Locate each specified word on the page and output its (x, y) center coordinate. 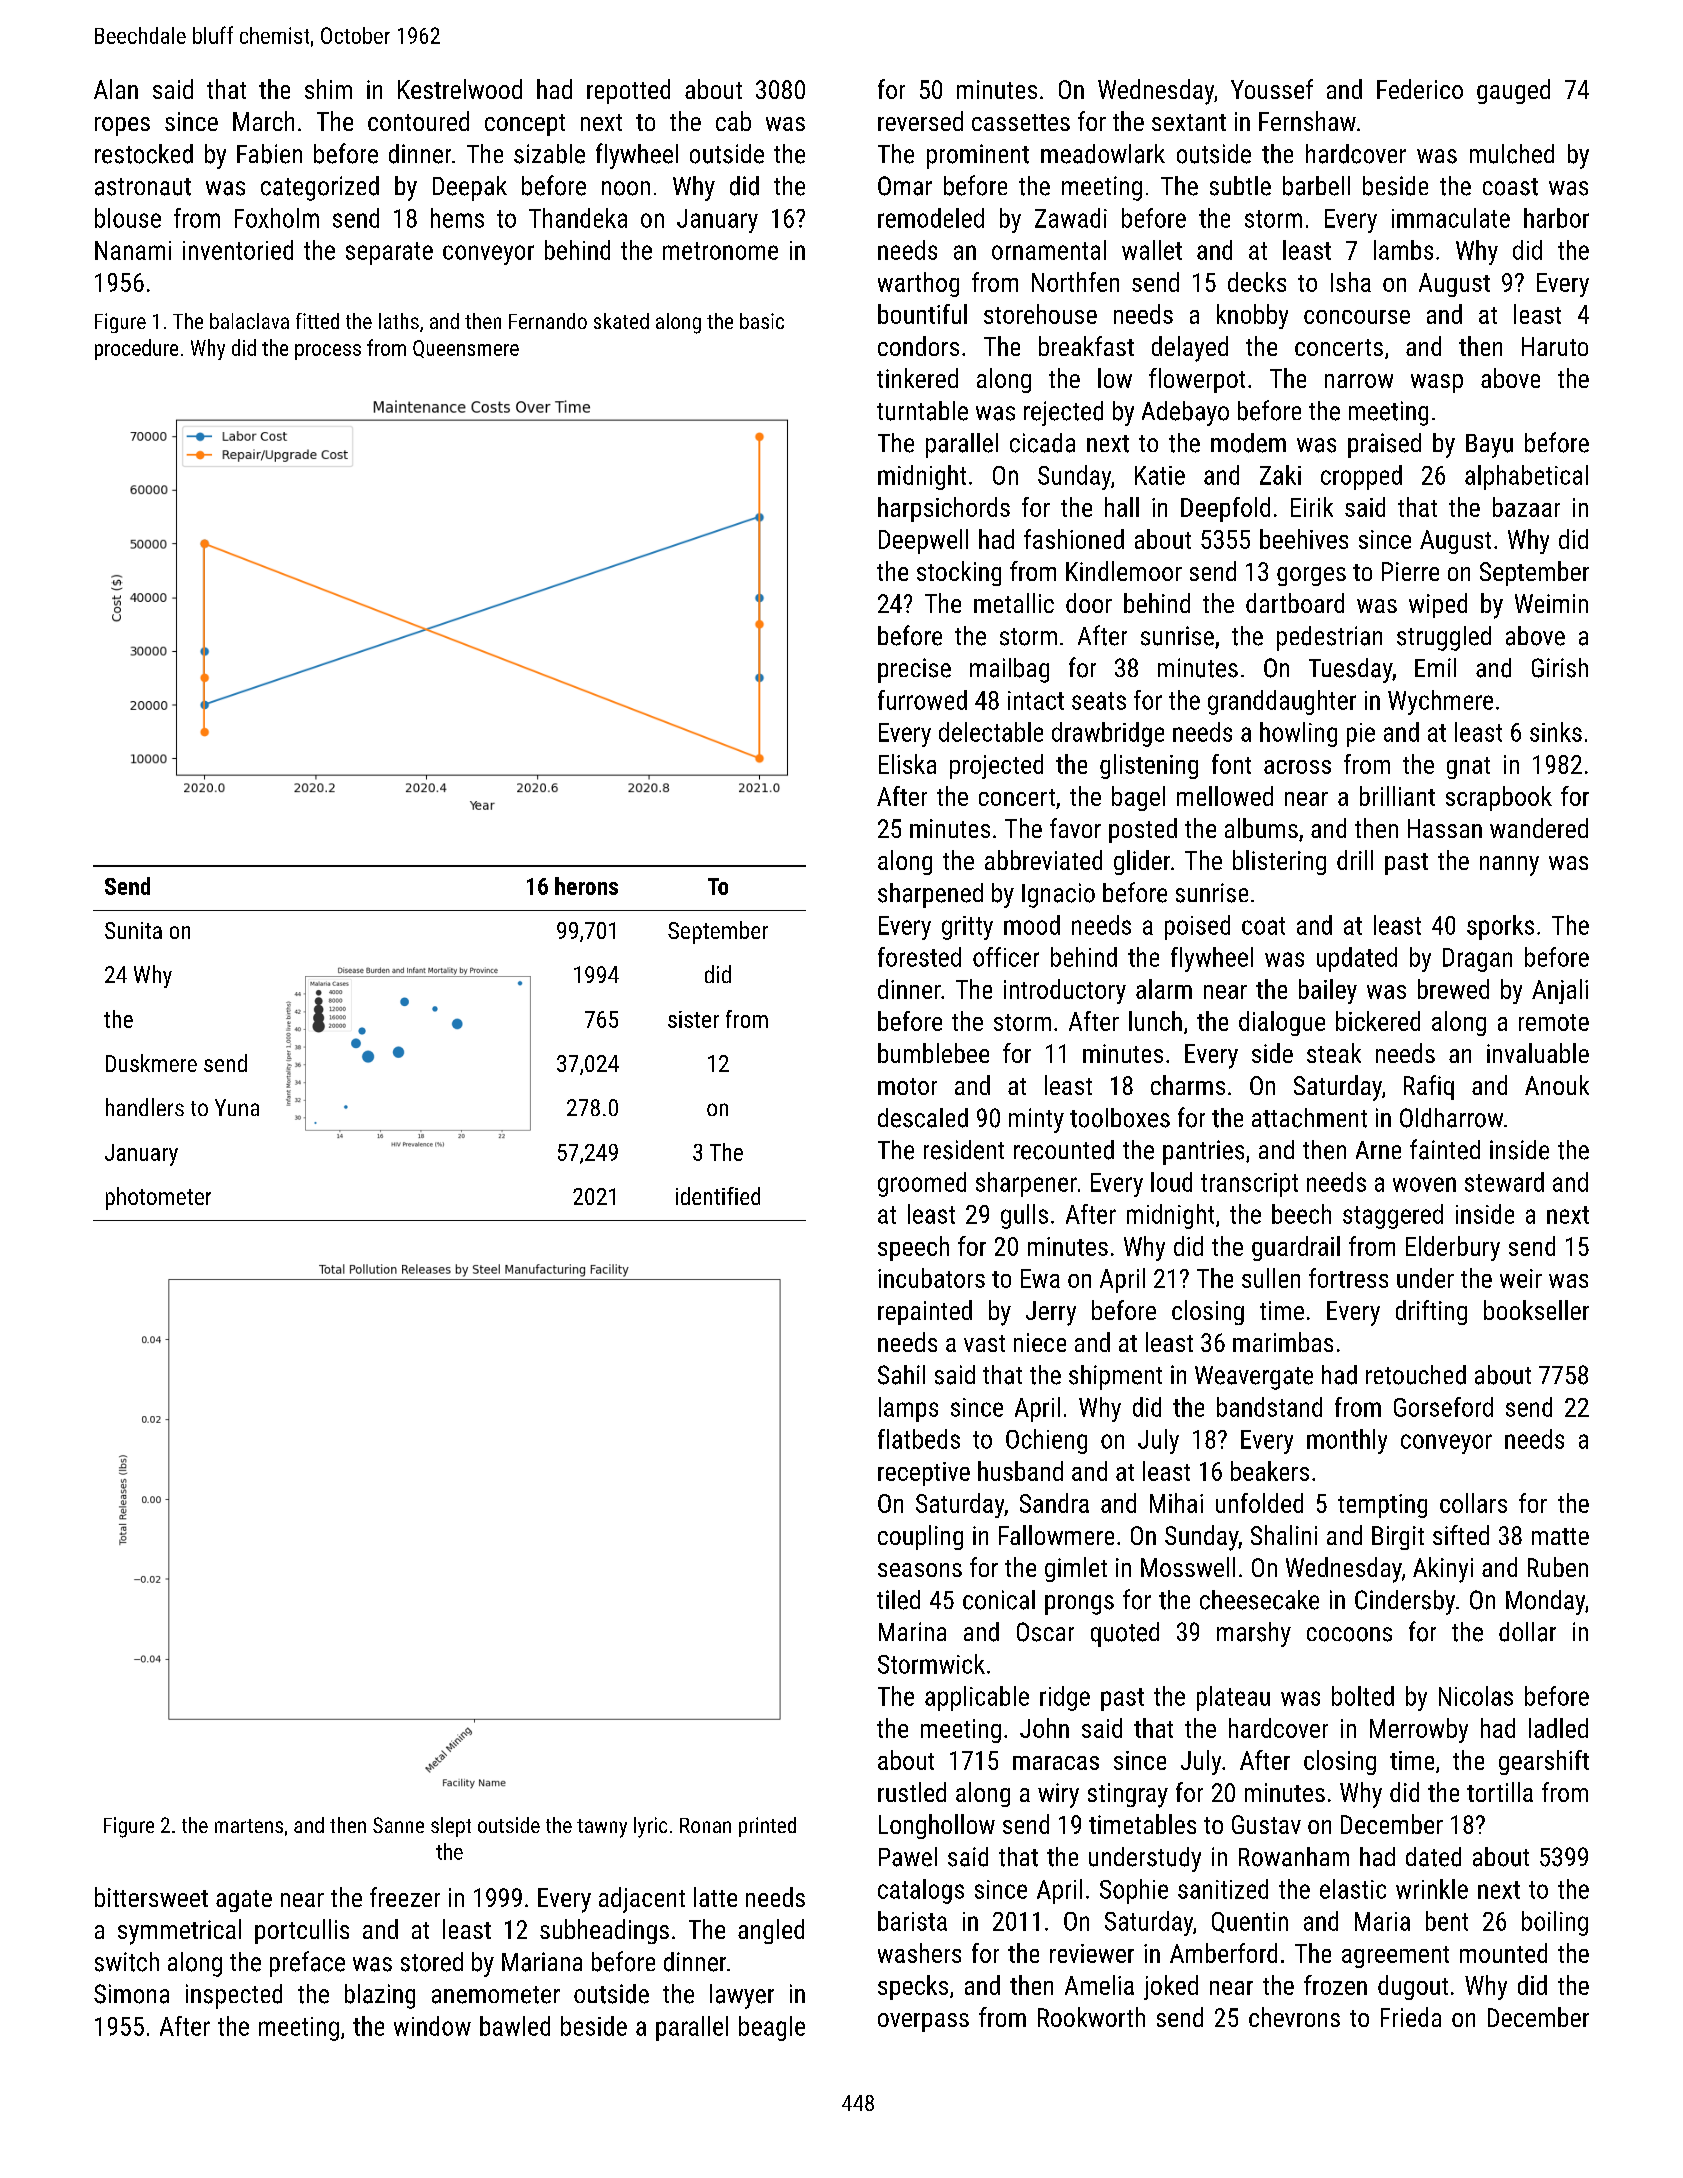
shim (328, 89)
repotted (628, 91)
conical (999, 1600)
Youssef (1272, 89)
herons (586, 886)
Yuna (237, 1107)
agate (244, 1901)
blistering (1279, 862)
